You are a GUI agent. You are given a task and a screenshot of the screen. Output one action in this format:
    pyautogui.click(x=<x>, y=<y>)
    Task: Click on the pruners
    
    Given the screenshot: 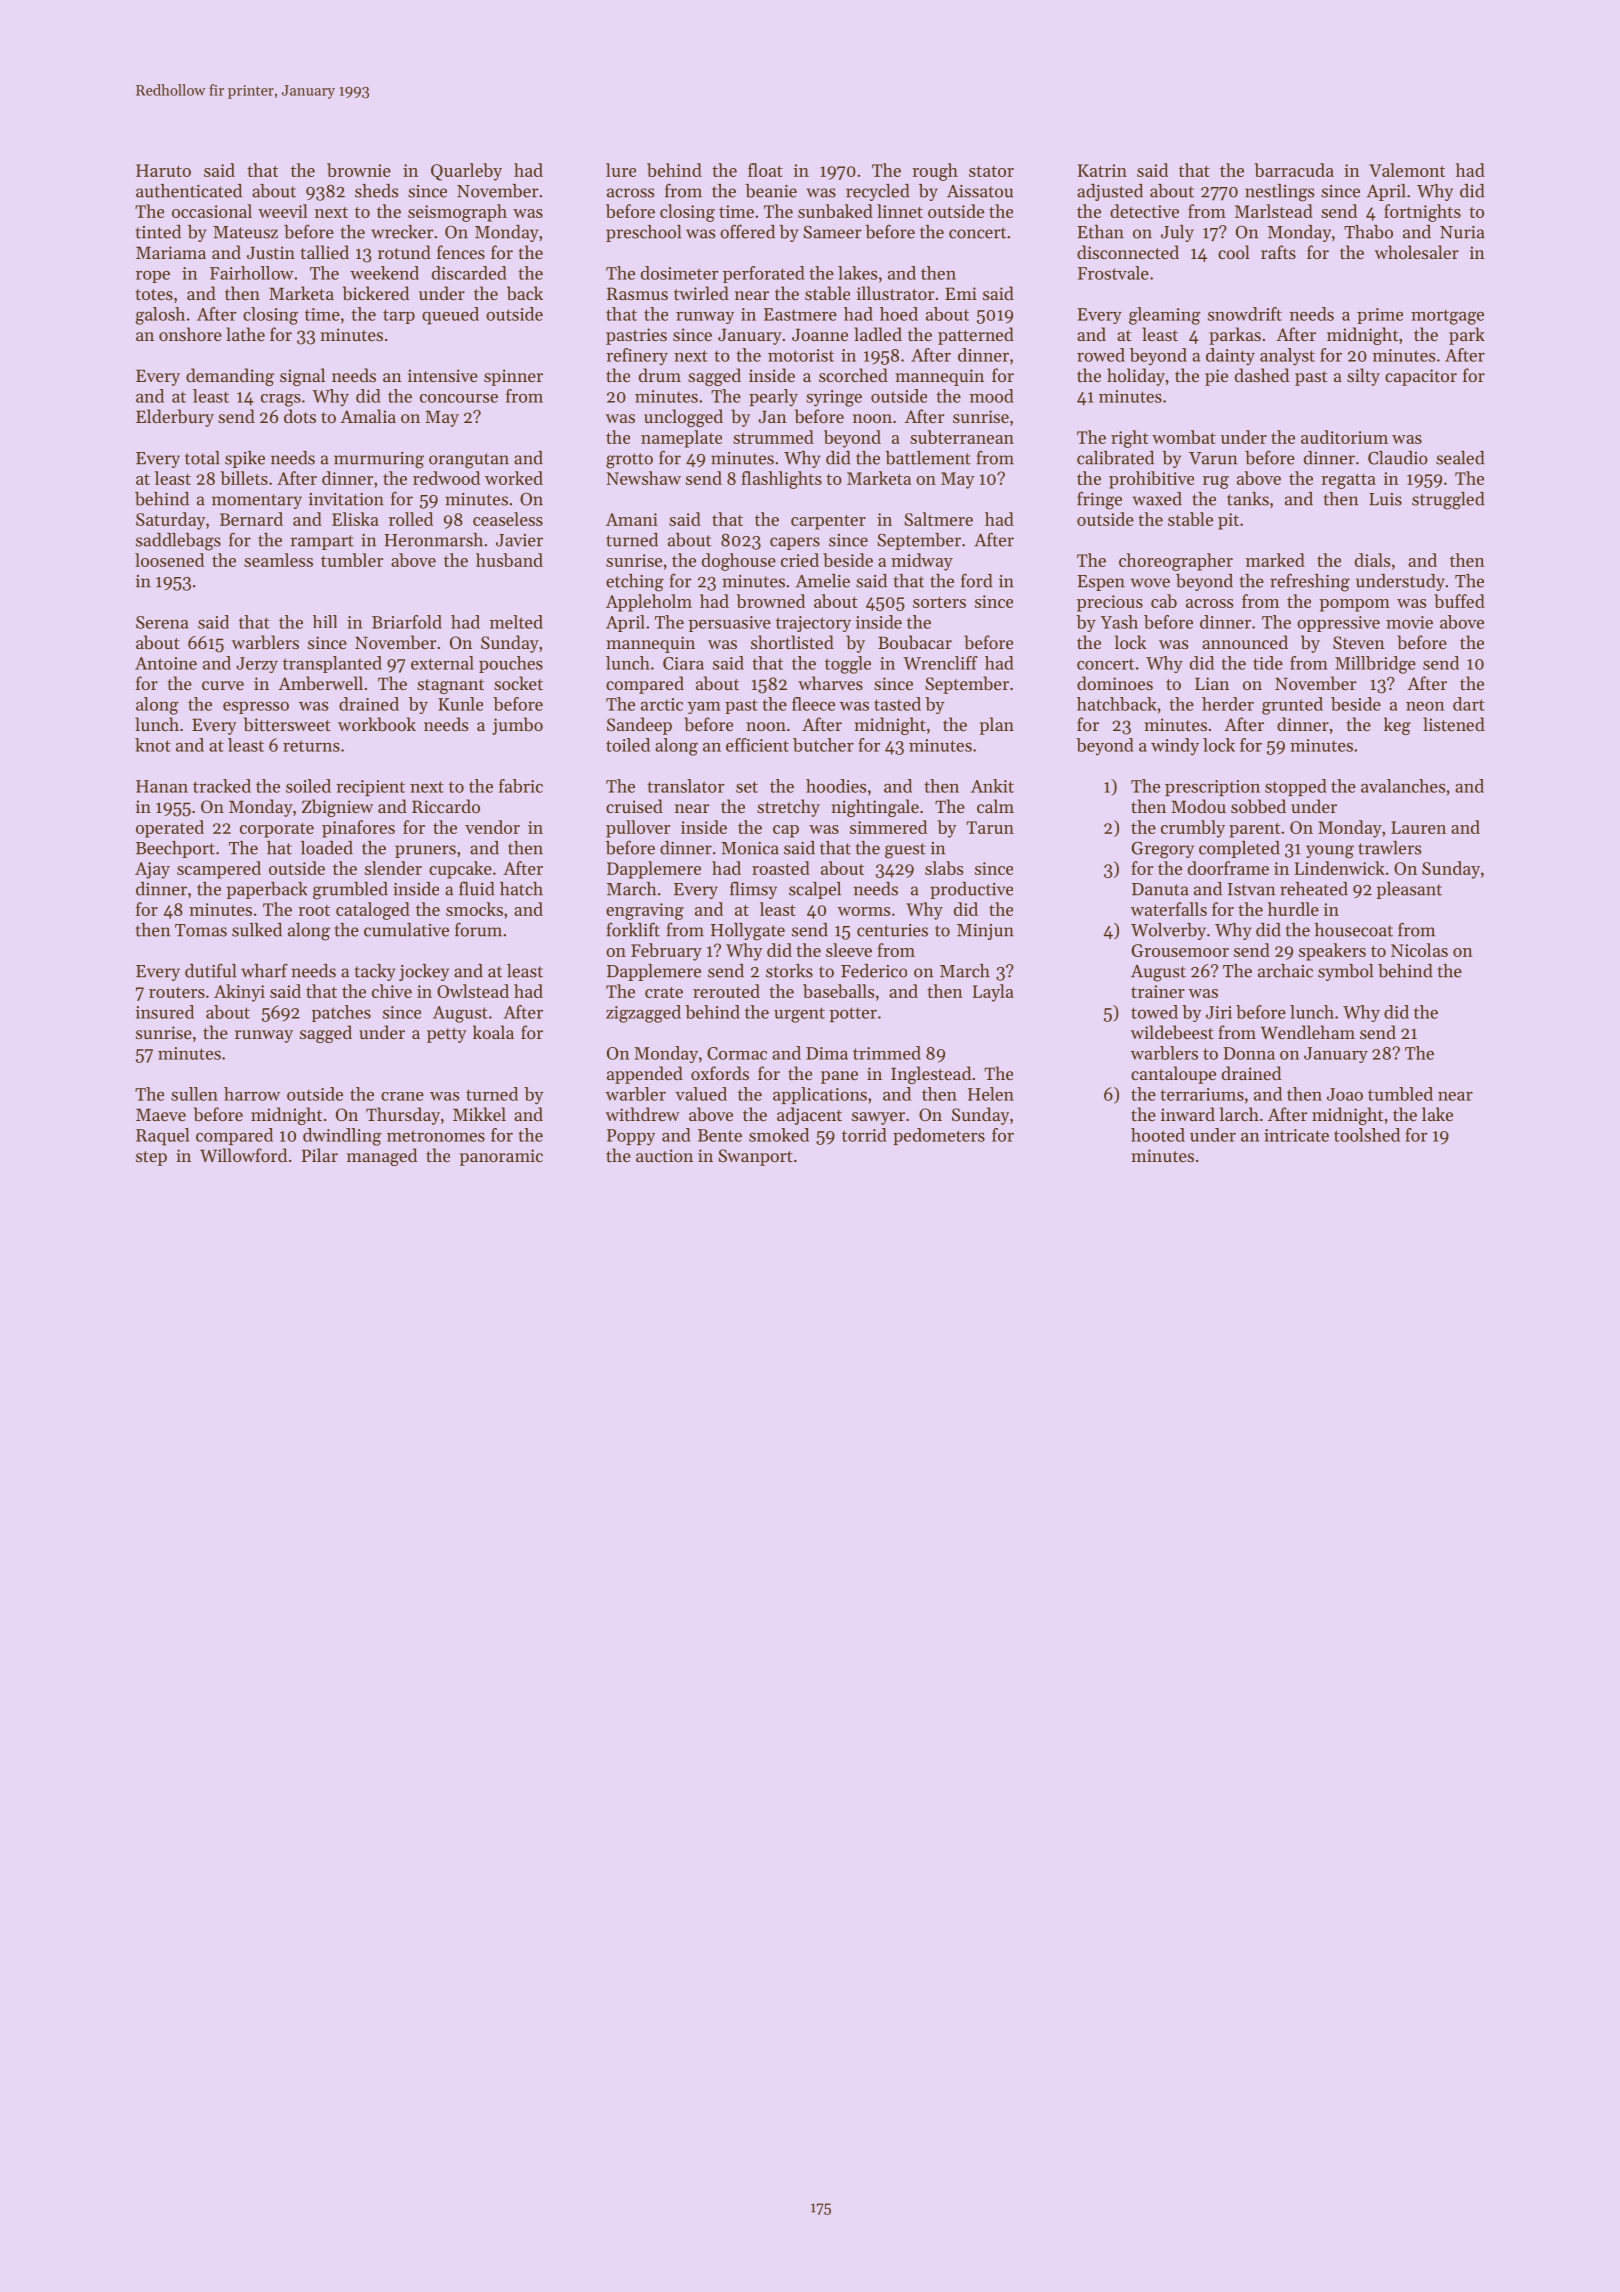 What is the action you would take?
    pyautogui.click(x=425, y=851)
